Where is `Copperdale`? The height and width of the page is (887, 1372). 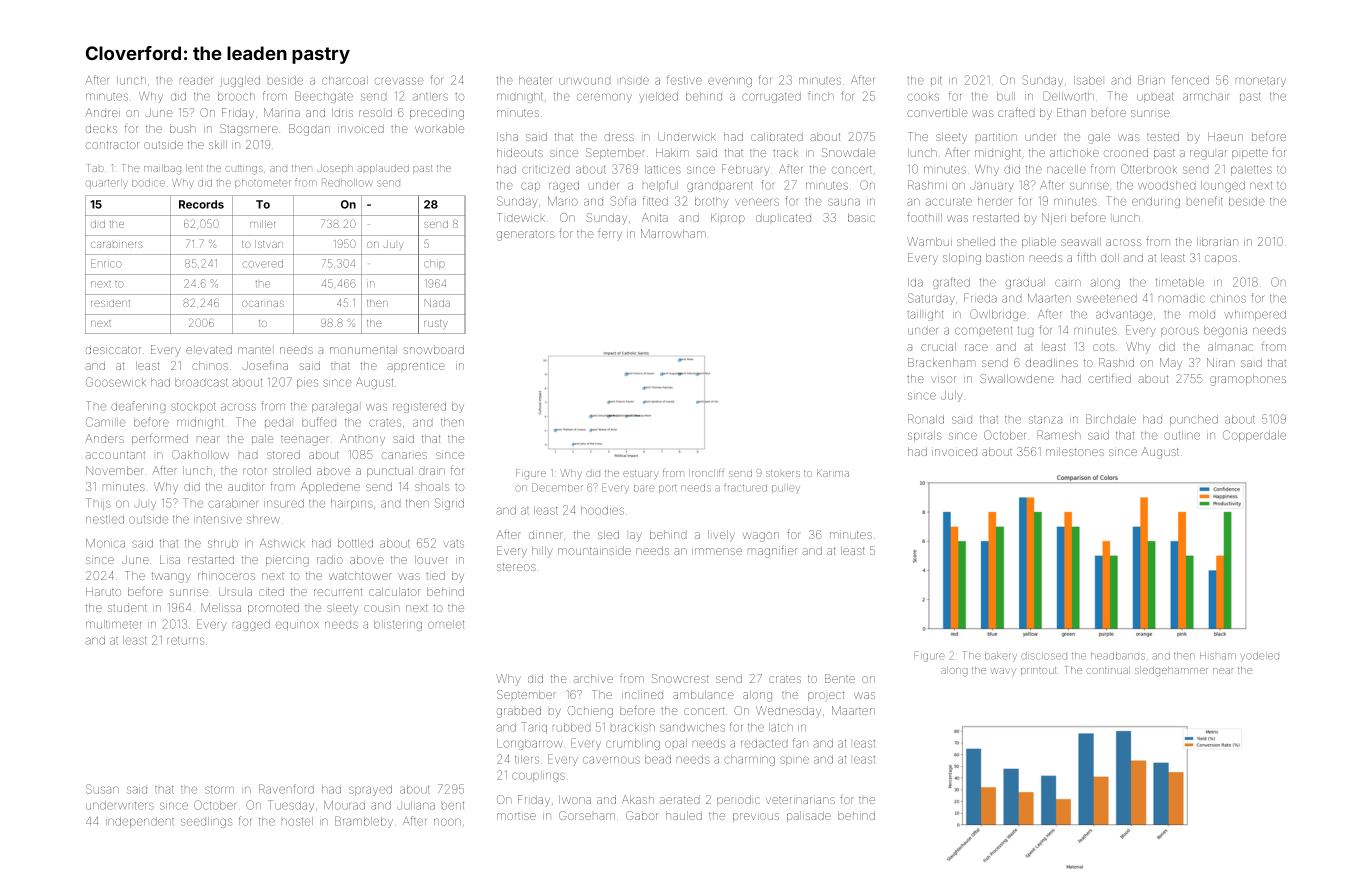
Copperdale is located at coordinates (1254, 436).
